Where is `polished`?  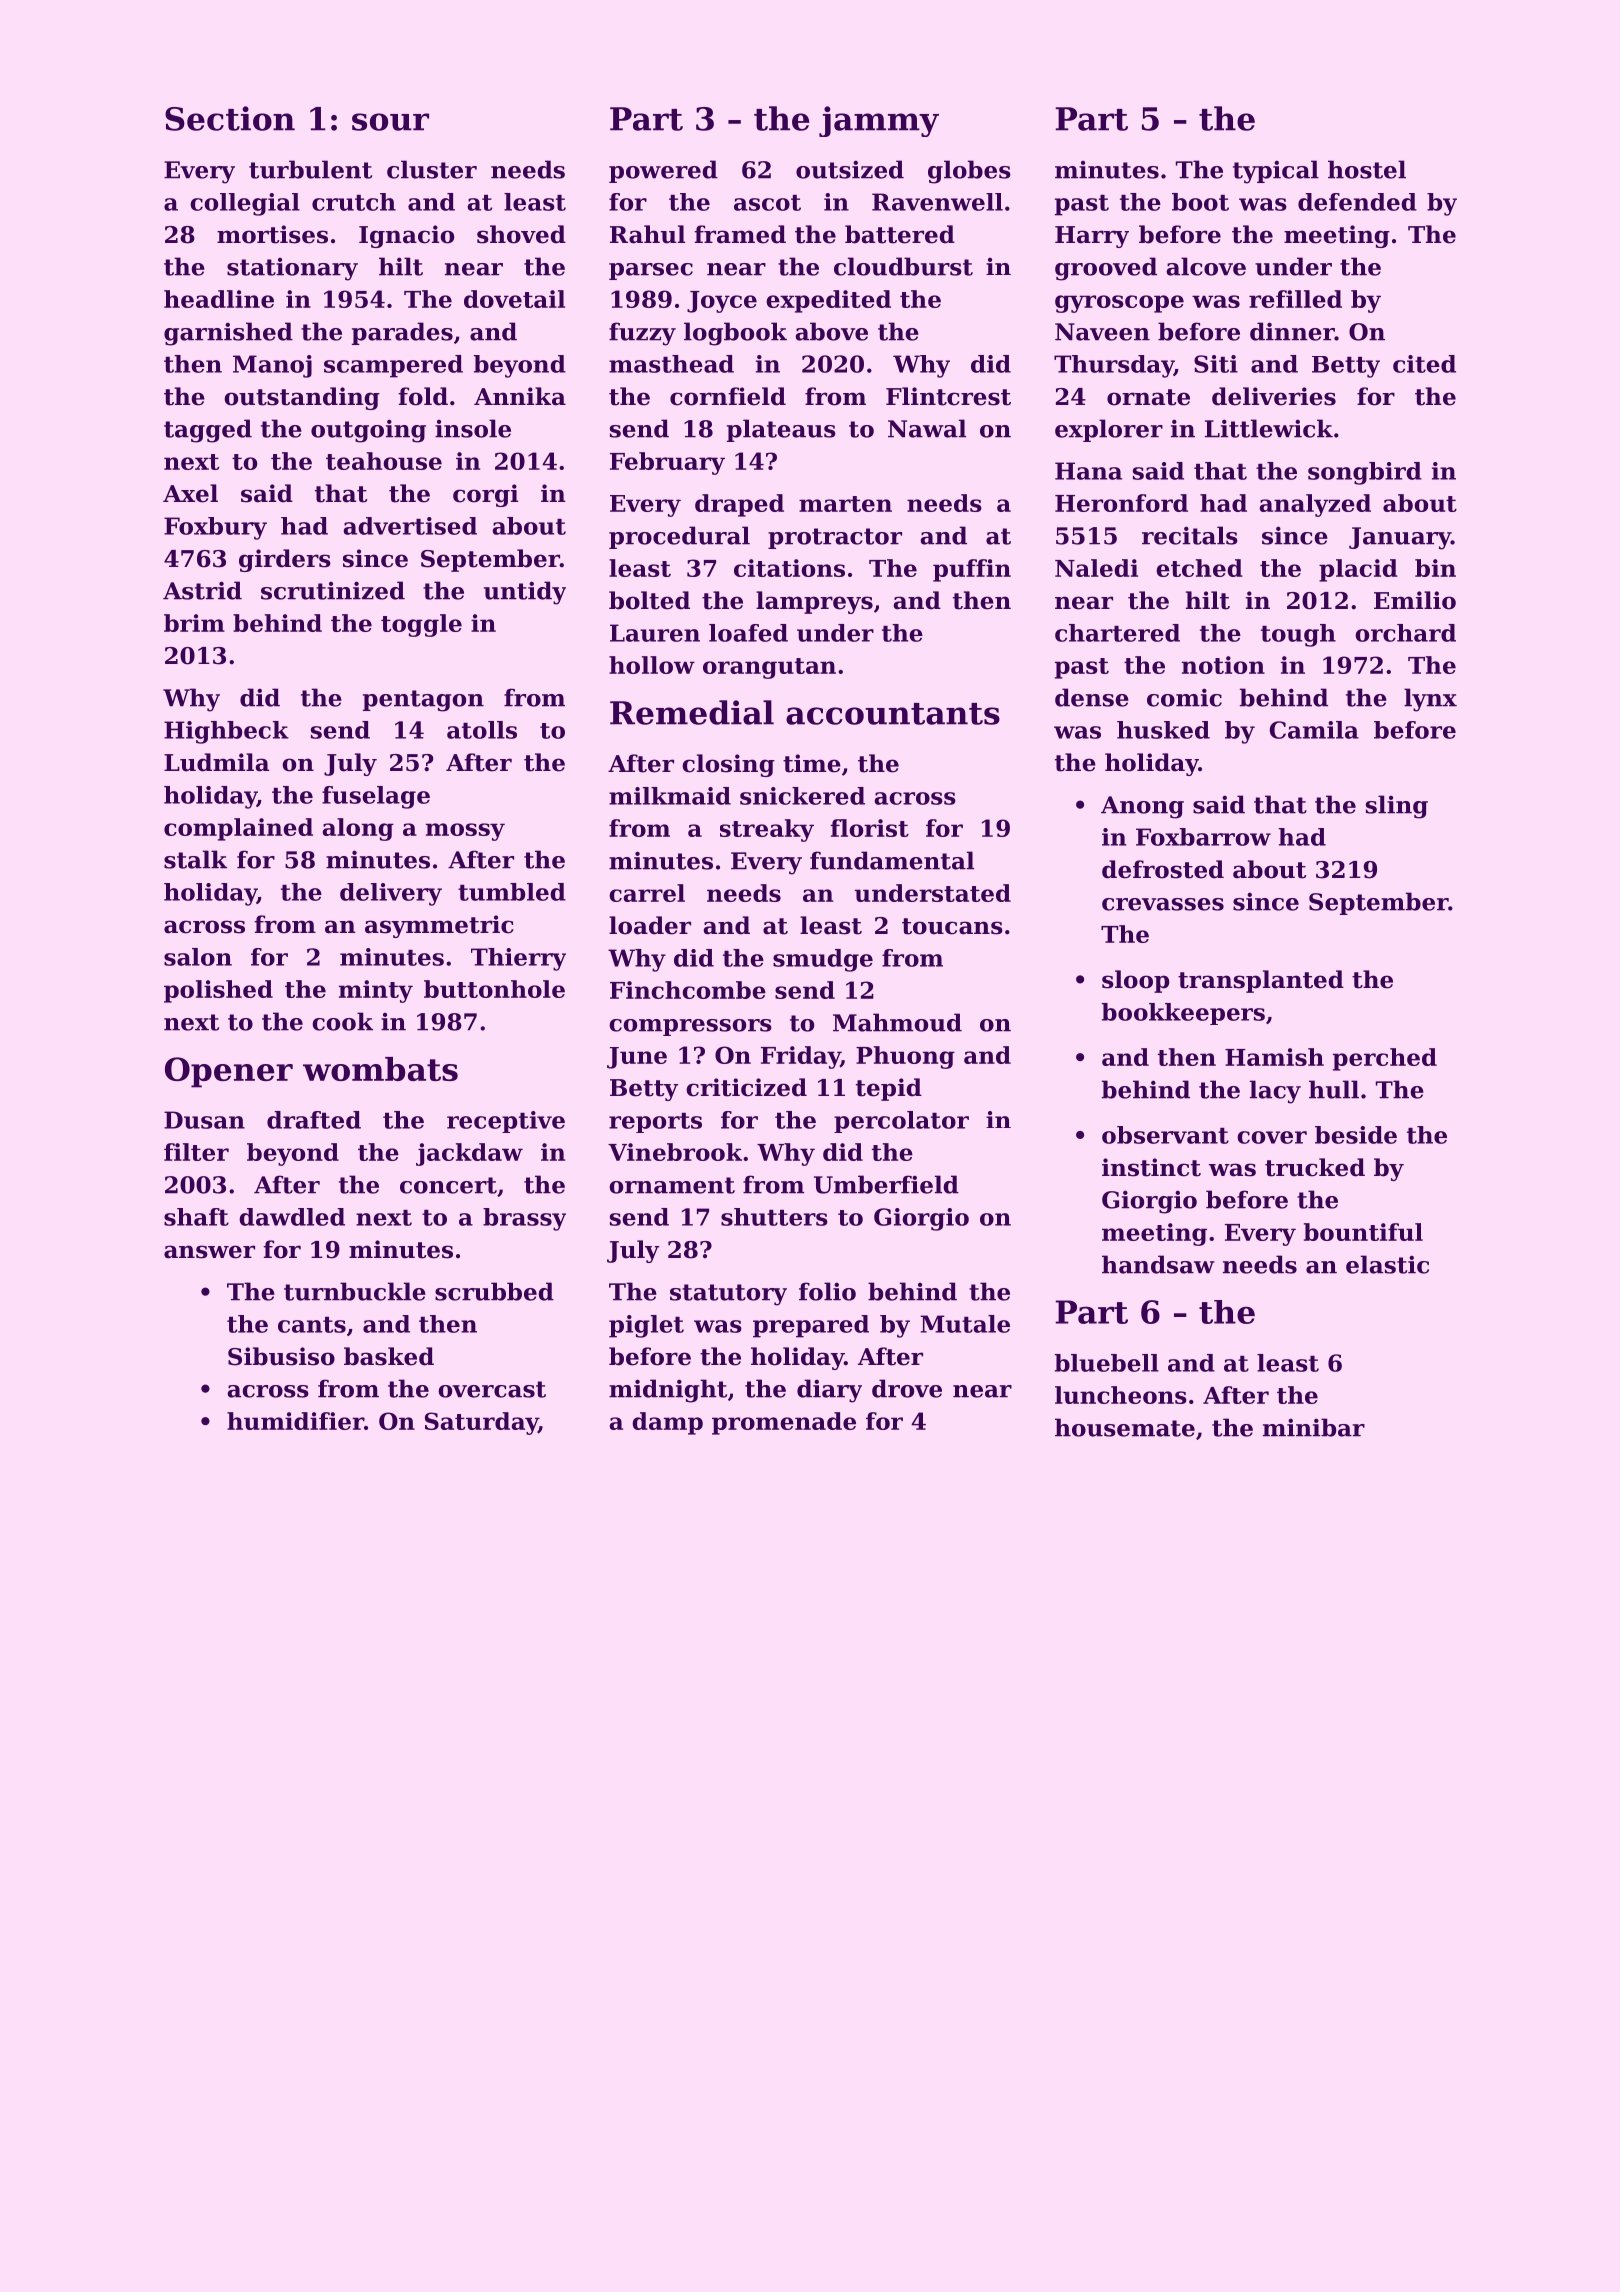 polished is located at coordinates (218, 991).
